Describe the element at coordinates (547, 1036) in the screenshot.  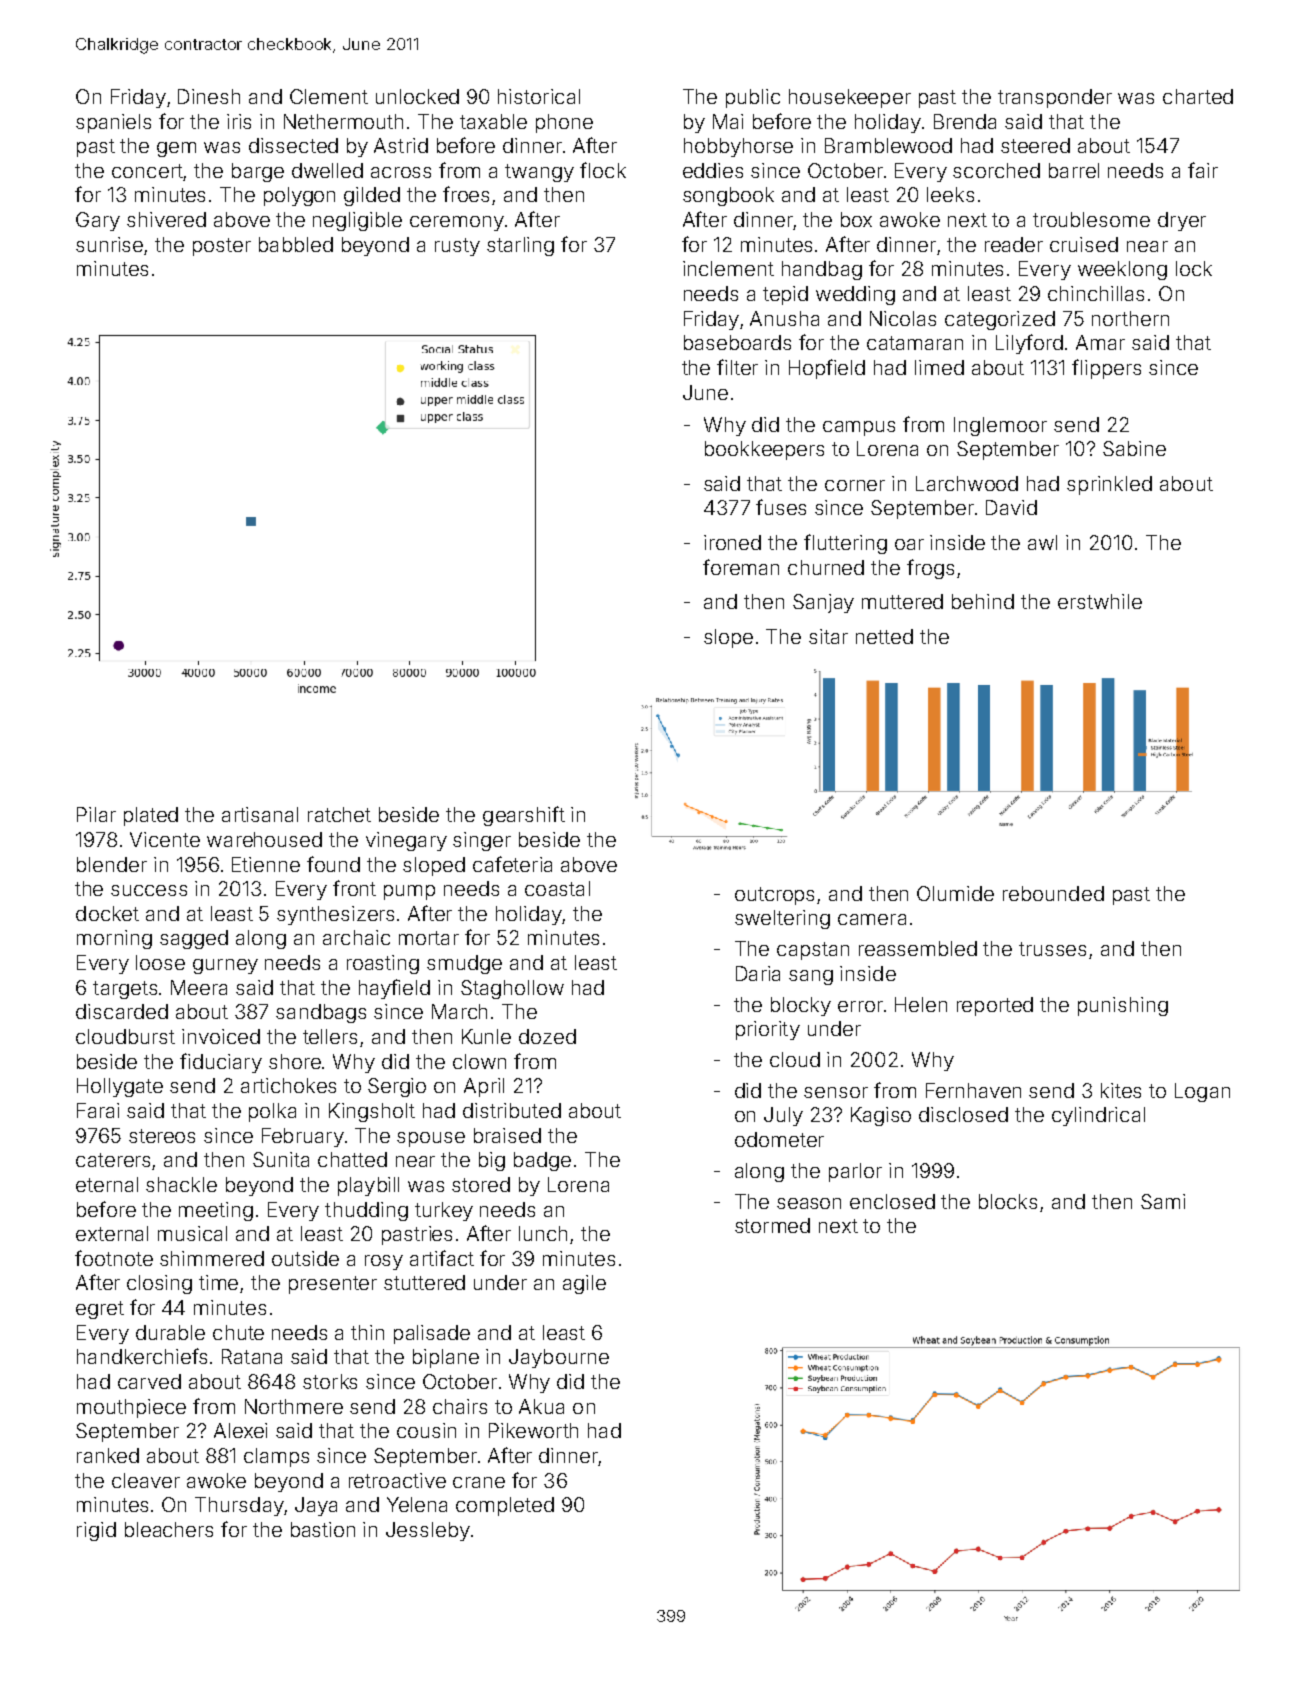
I see `dozed` at that location.
